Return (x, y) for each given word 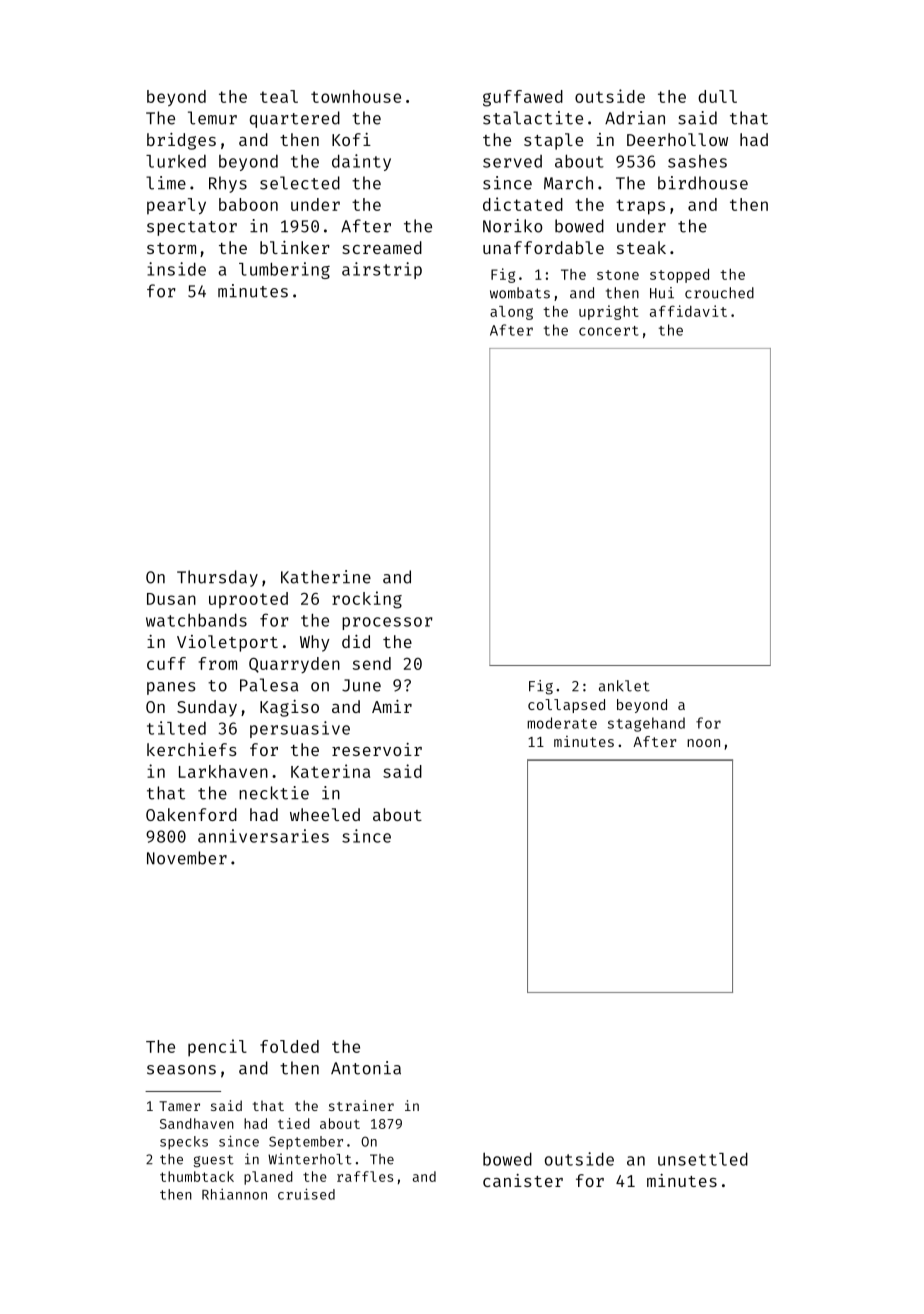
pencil (217, 1047)
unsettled (703, 1159)
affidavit (688, 311)
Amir (392, 706)
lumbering (284, 270)
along (511, 313)
